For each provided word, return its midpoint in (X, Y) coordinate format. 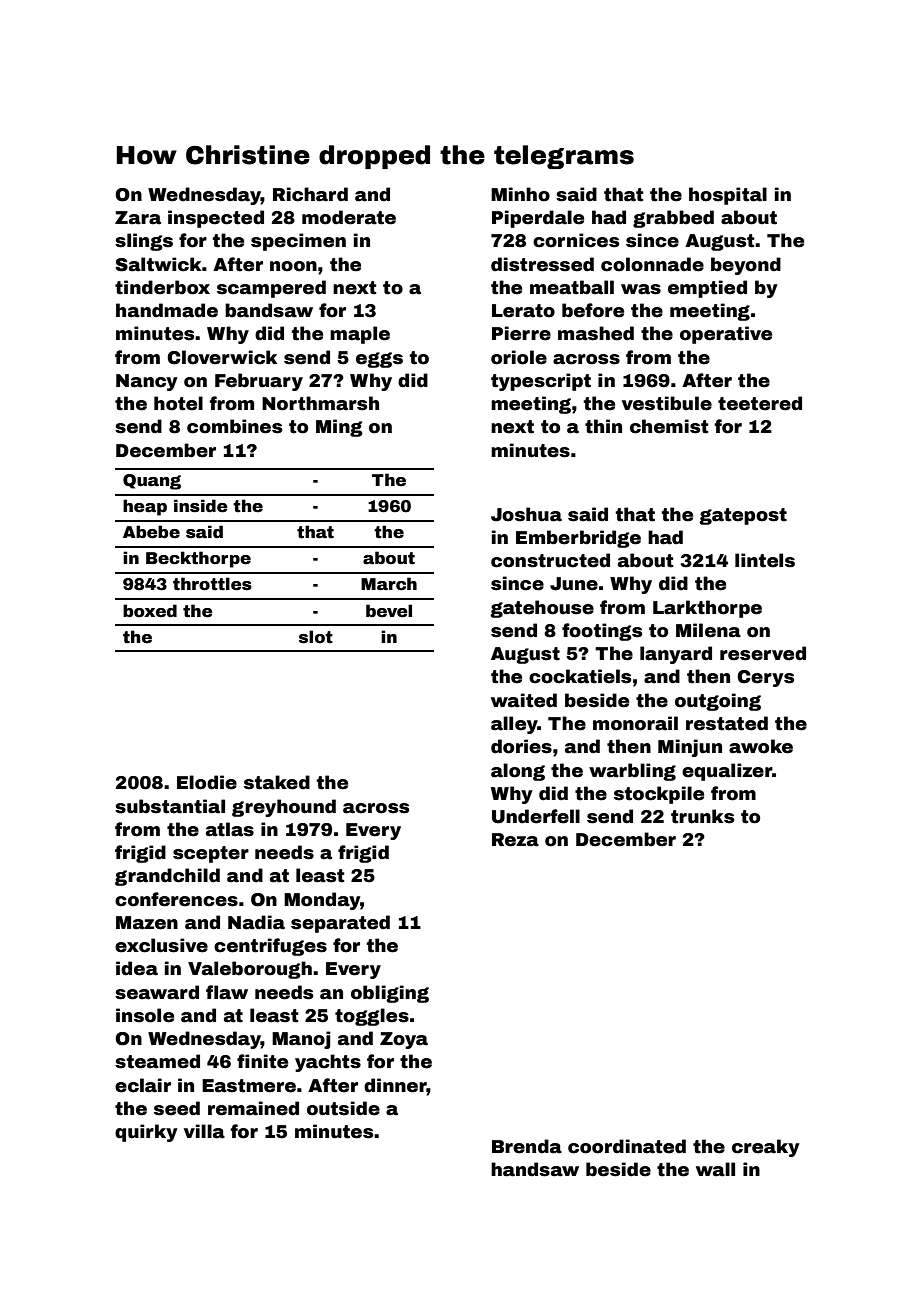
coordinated (627, 1146)
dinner (395, 1085)
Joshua (526, 514)
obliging (390, 994)
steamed (157, 1061)
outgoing (718, 702)
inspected (216, 219)
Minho (520, 194)
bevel (389, 611)
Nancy (147, 382)
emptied (707, 289)
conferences (176, 899)
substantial (170, 806)
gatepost (743, 516)
